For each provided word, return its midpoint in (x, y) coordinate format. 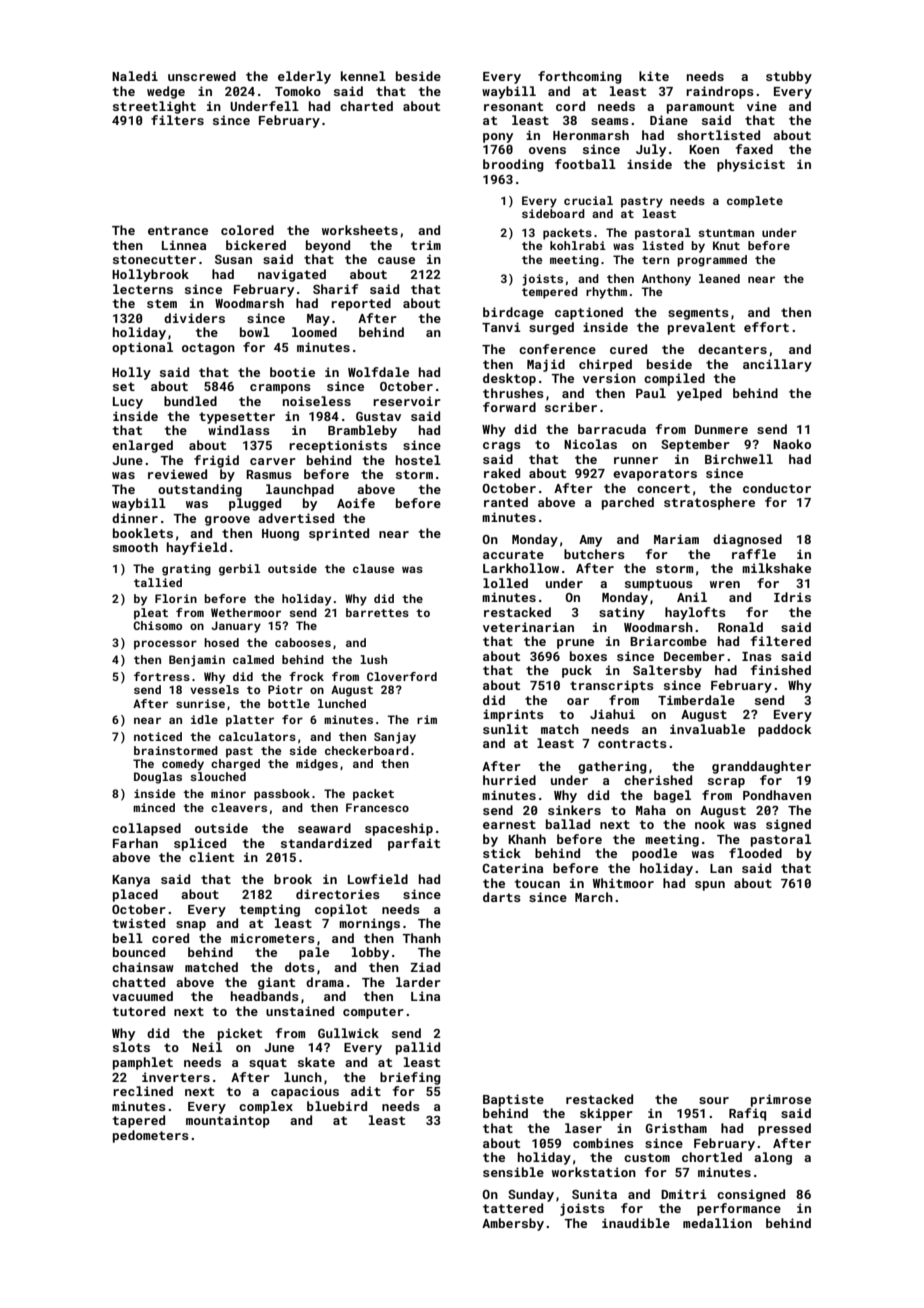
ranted (506, 502)
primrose (781, 1100)
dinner (135, 518)
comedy (183, 765)
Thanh (421, 938)
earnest (509, 824)
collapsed (146, 829)
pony (498, 138)
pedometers (151, 1136)
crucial (588, 200)
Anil (692, 597)
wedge (166, 92)
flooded (755, 853)
